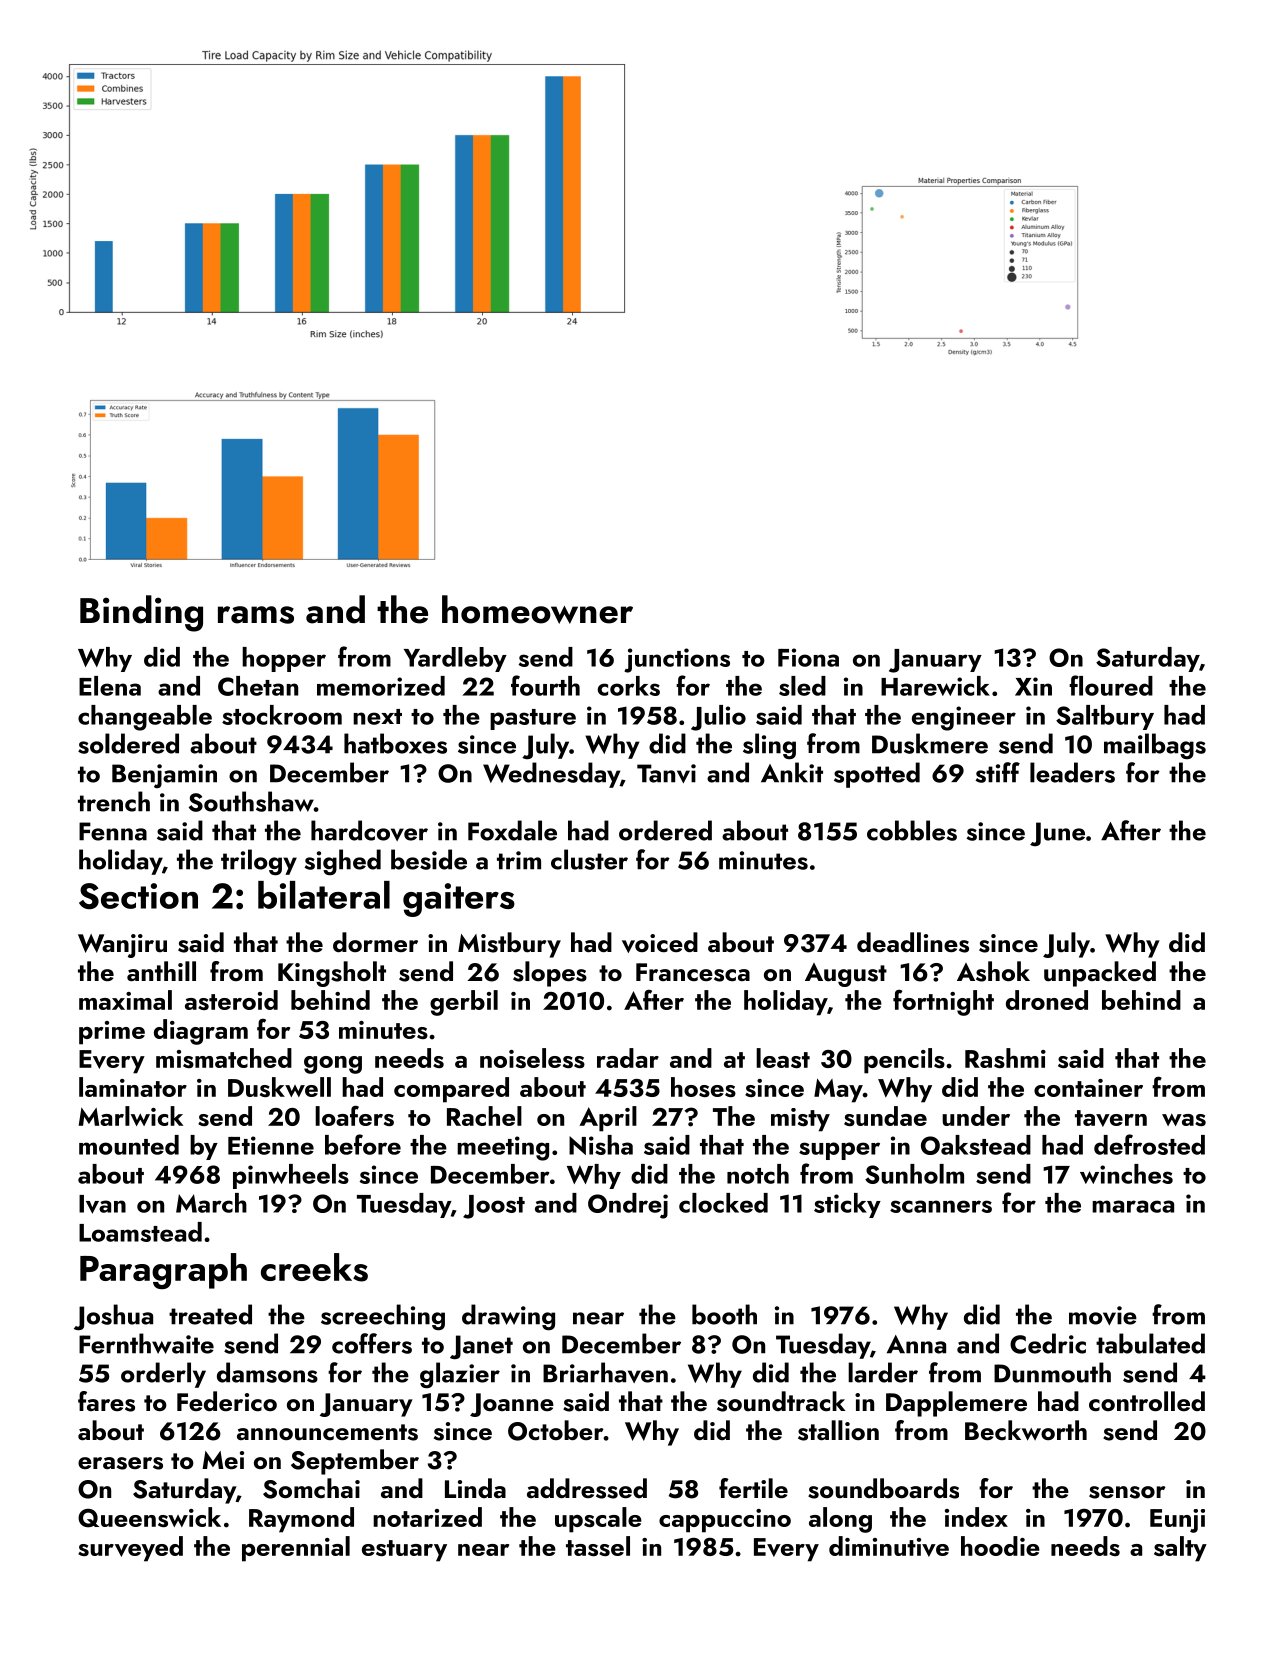  Describe the element at coordinates (1111, 685) in the page. I see `floured` at that location.
